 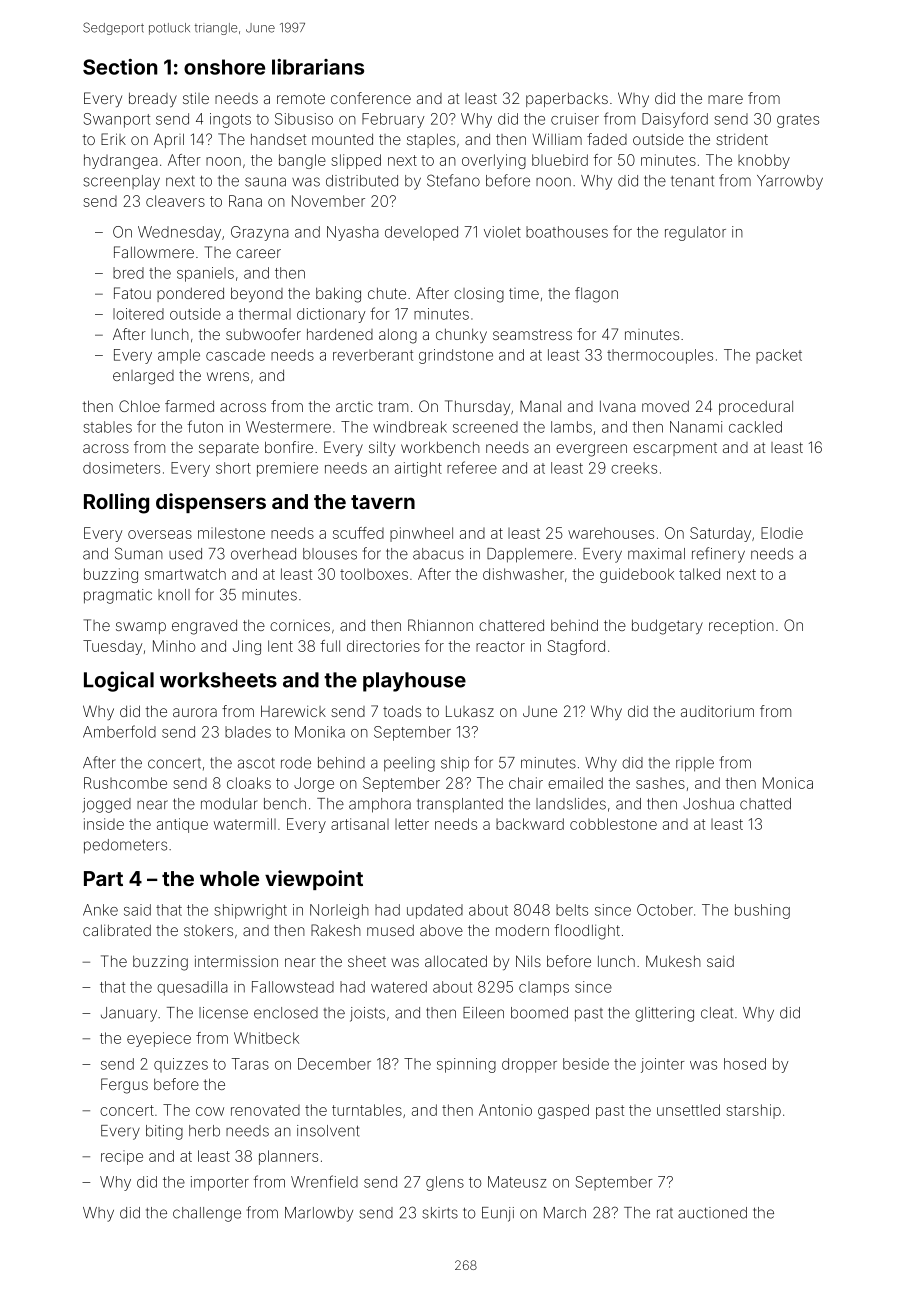 I want to click on reception, so click(x=741, y=626).
